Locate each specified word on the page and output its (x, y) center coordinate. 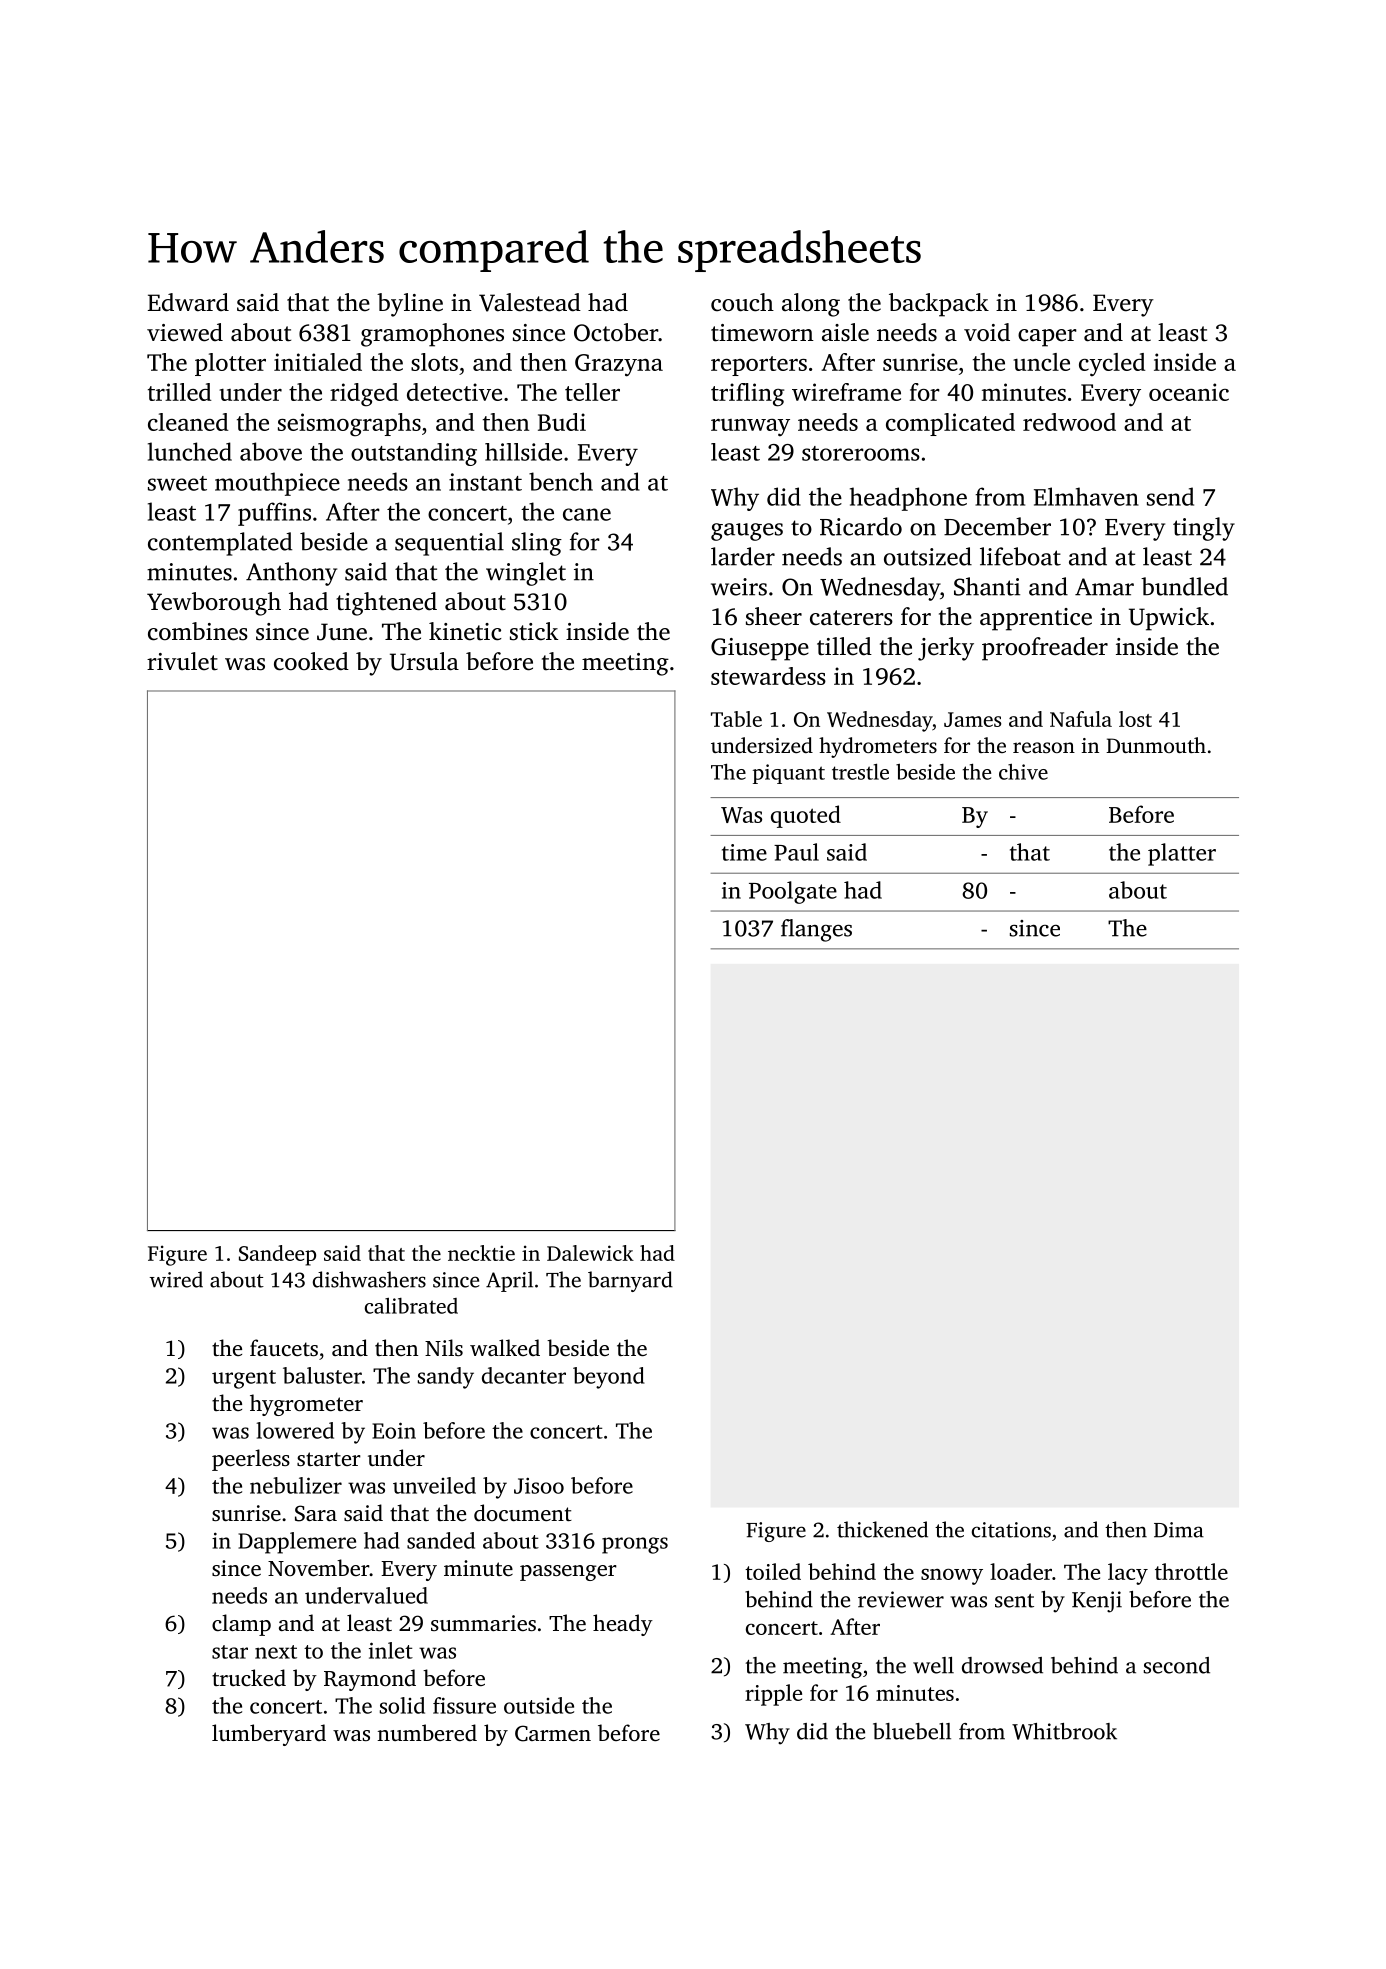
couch (742, 302)
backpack (939, 305)
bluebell (912, 1731)
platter (1182, 854)
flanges (816, 930)
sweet (177, 483)
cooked (311, 661)
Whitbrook (1064, 1731)
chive (1023, 772)
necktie (481, 1253)
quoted (806, 816)
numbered (427, 1732)
